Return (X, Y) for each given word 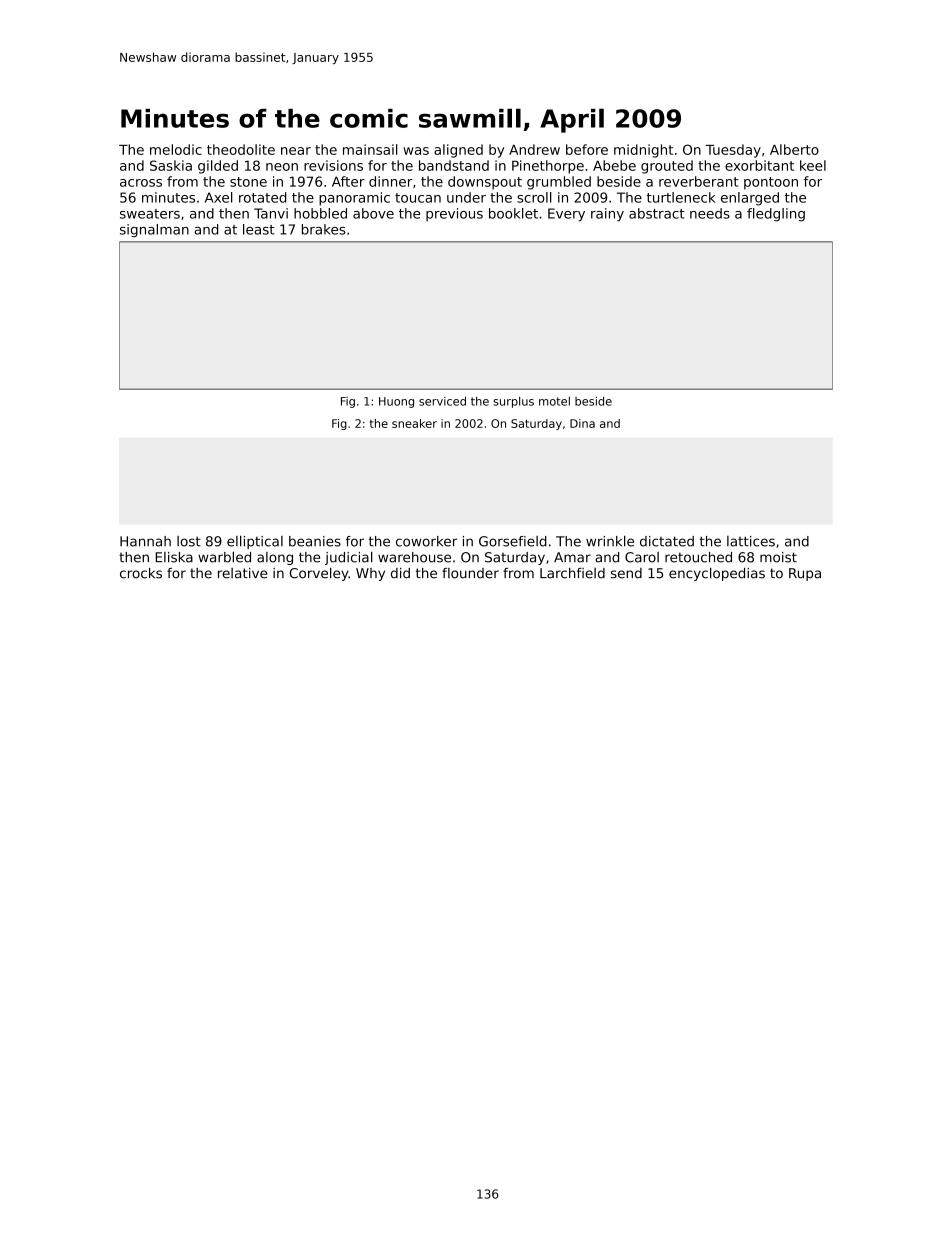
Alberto (794, 149)
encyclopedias (717, 574)
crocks (141, 573)
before (587, 149)
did (400, 573)
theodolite (241, 149)
